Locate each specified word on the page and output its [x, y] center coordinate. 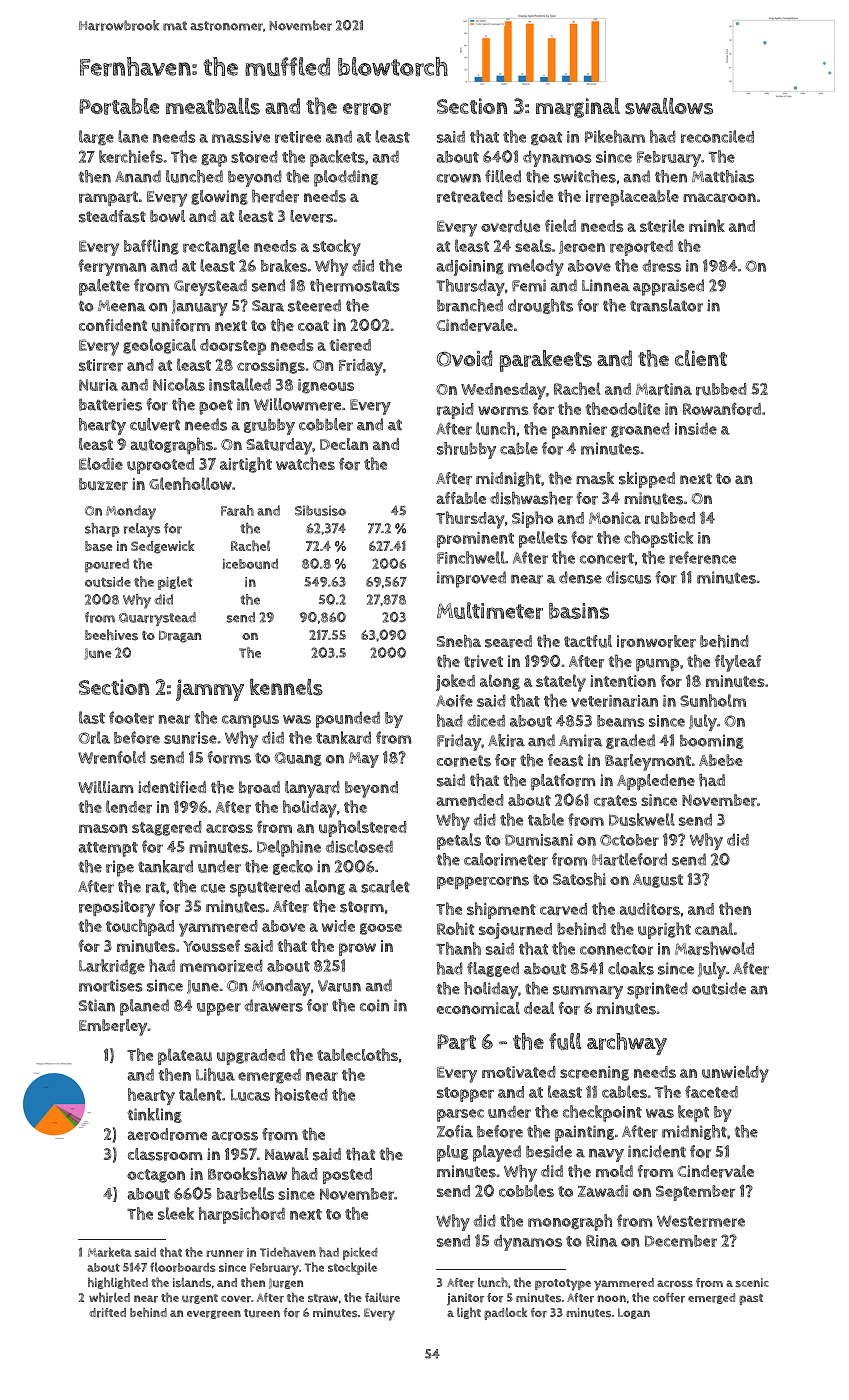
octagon [156, 1176]
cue [213, 888]
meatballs [213, 106]
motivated [519, 1072]
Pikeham [615, 136]
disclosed [359, 846]
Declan [344, 444]
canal [714, 928]
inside [696, 429]
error [367, 109]
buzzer [103, 484]
